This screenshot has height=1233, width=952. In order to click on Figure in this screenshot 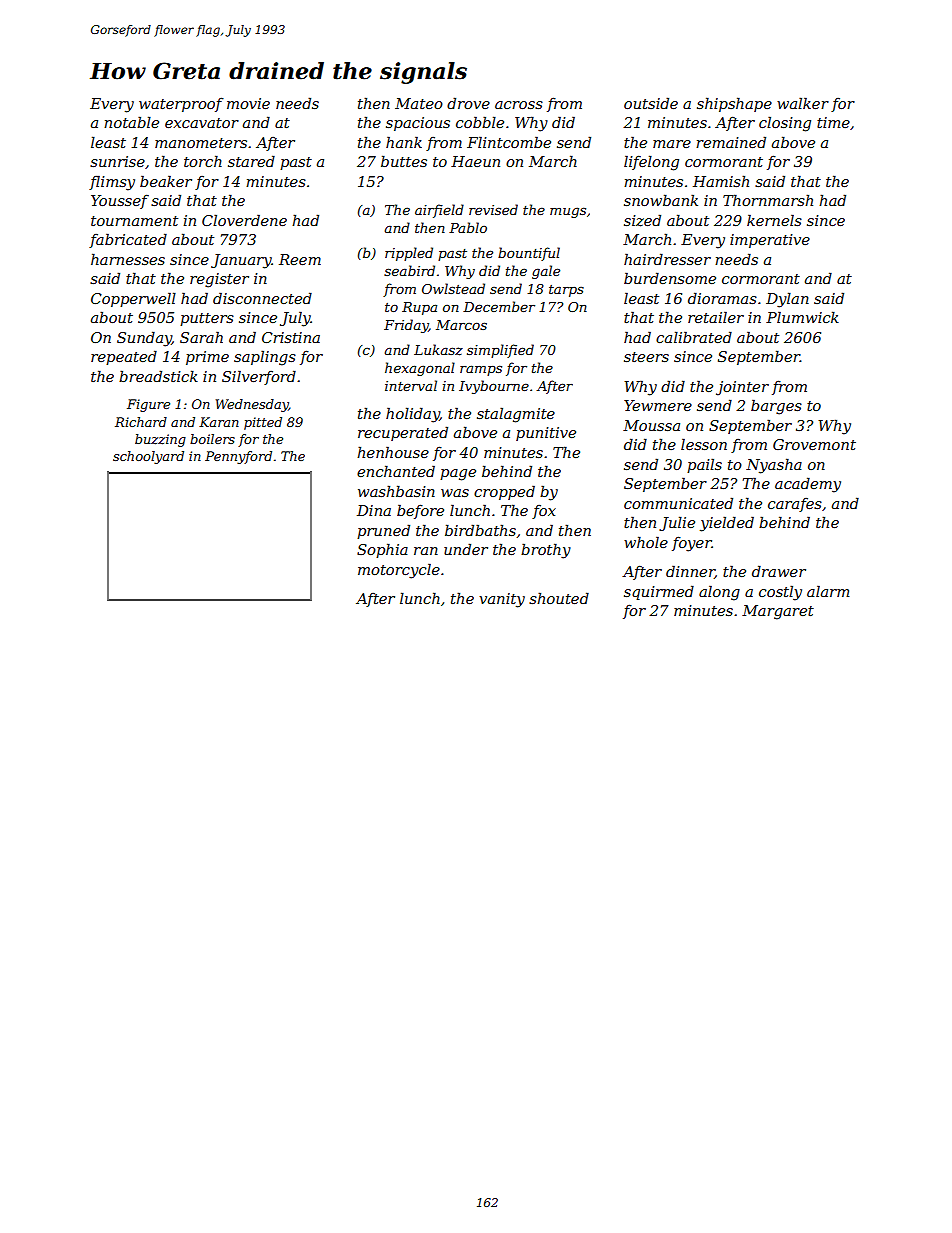, I will do `click(148, 405)`.
